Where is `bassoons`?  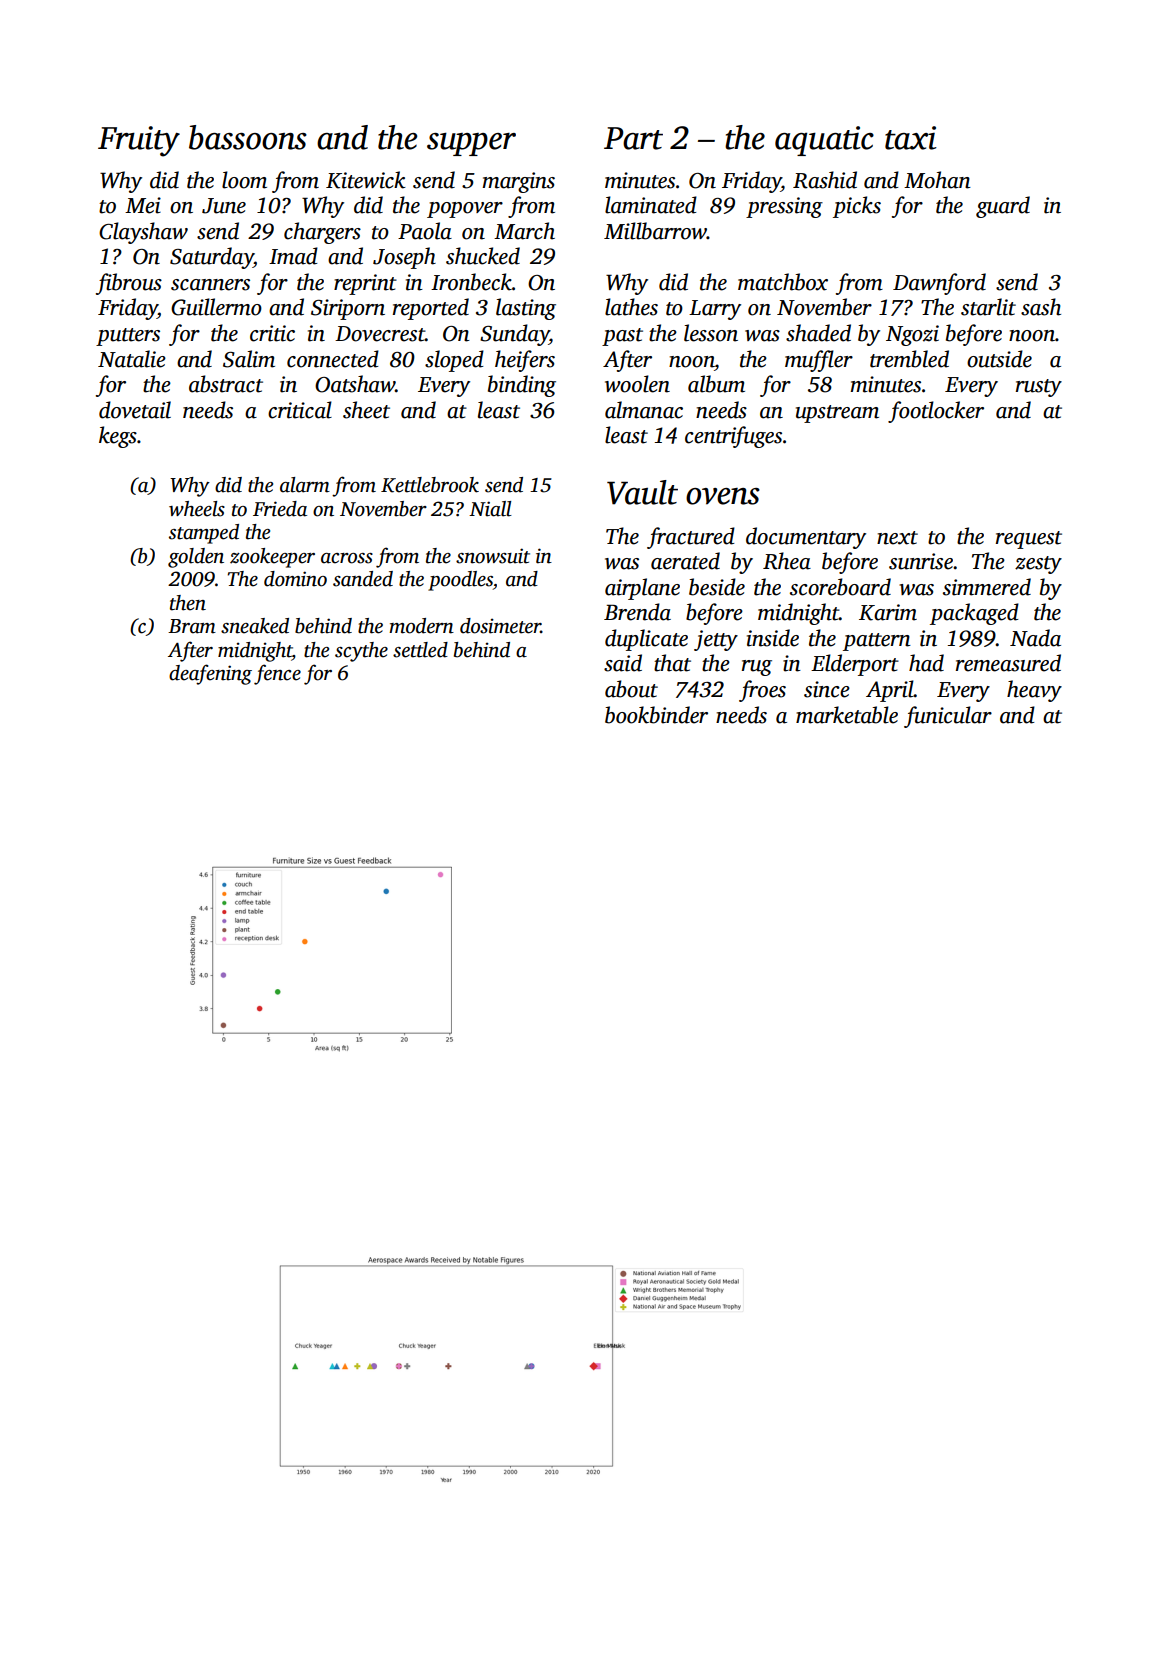
bassoons is located at coordinates (248, 137).
